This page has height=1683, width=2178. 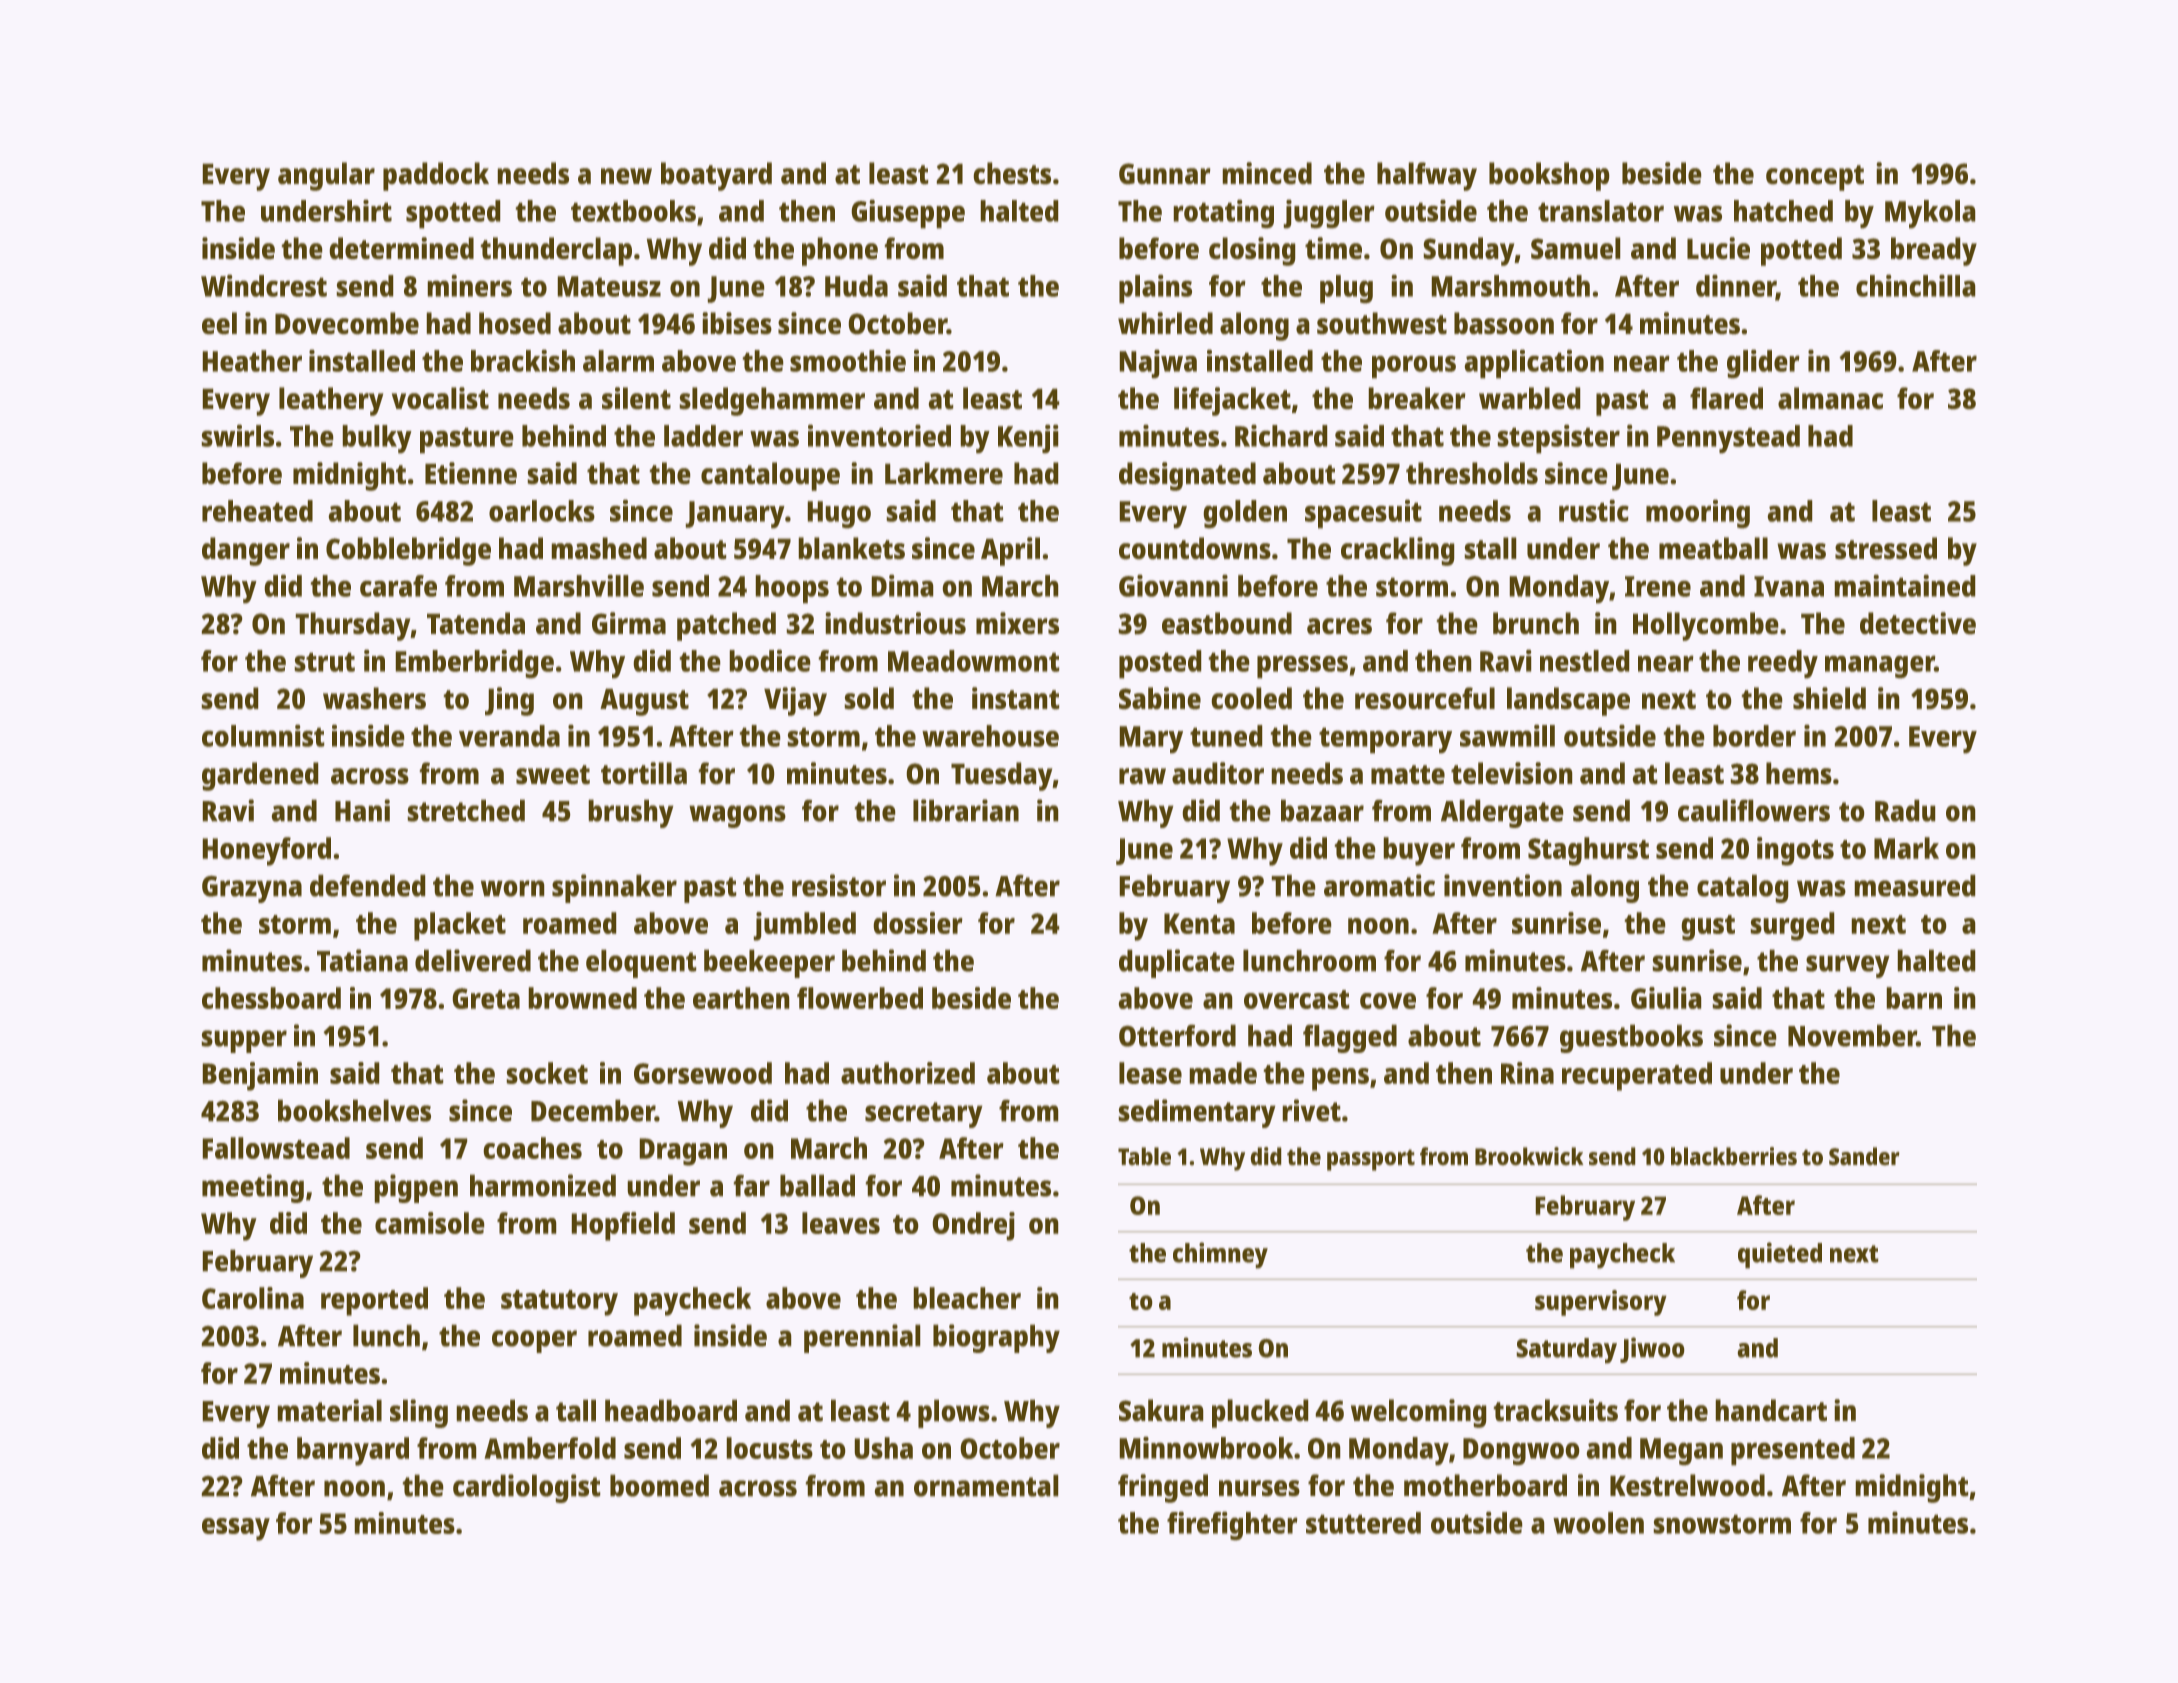 I want to click on cauliflowers, so click(x=1754, y=810).
